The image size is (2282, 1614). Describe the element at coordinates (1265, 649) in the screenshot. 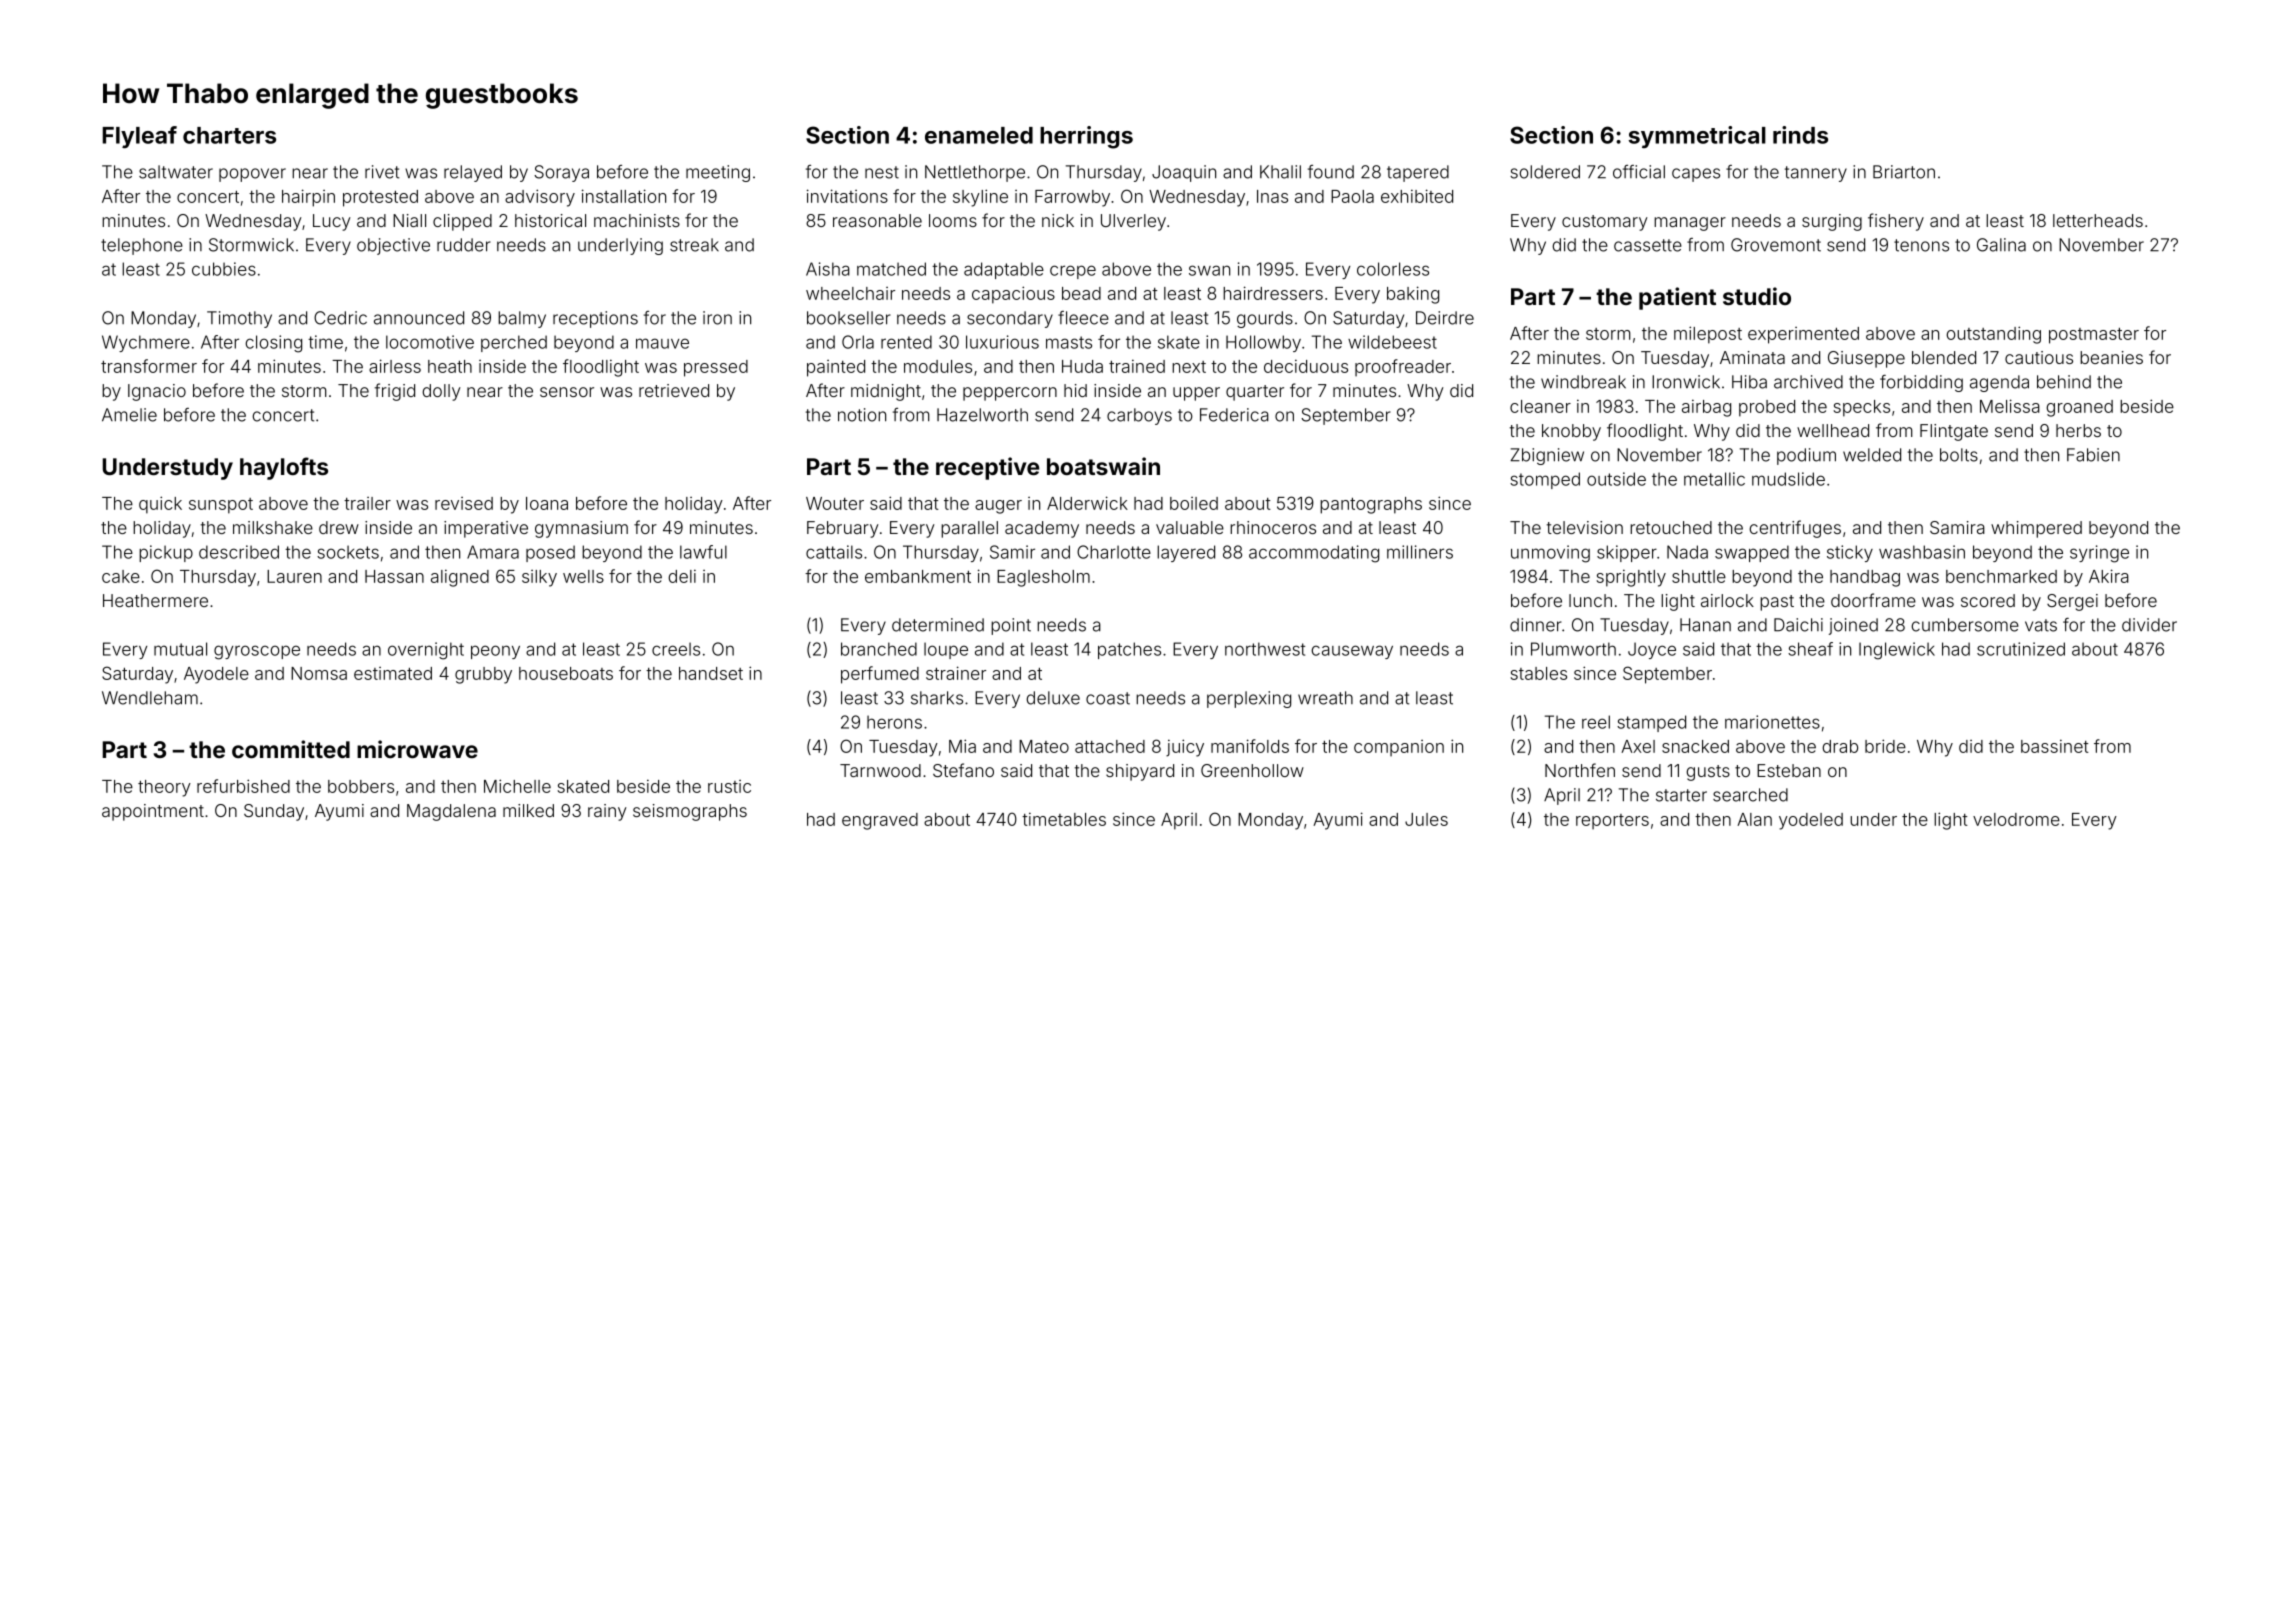

I see `northwest` at that location.
